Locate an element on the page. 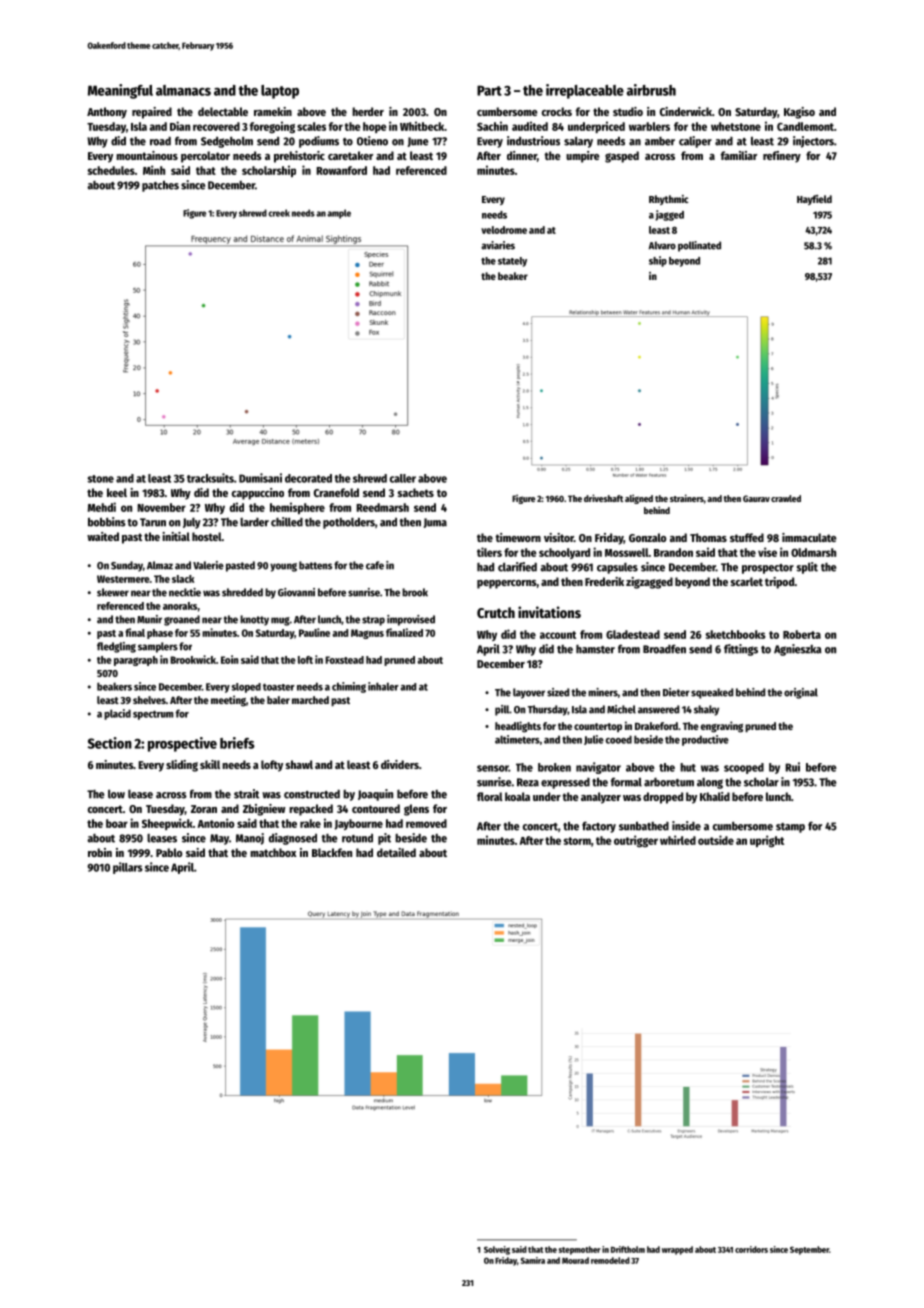 The height and width of the document is (1308, 924). Dieter is located at coordinates (676, 692).
